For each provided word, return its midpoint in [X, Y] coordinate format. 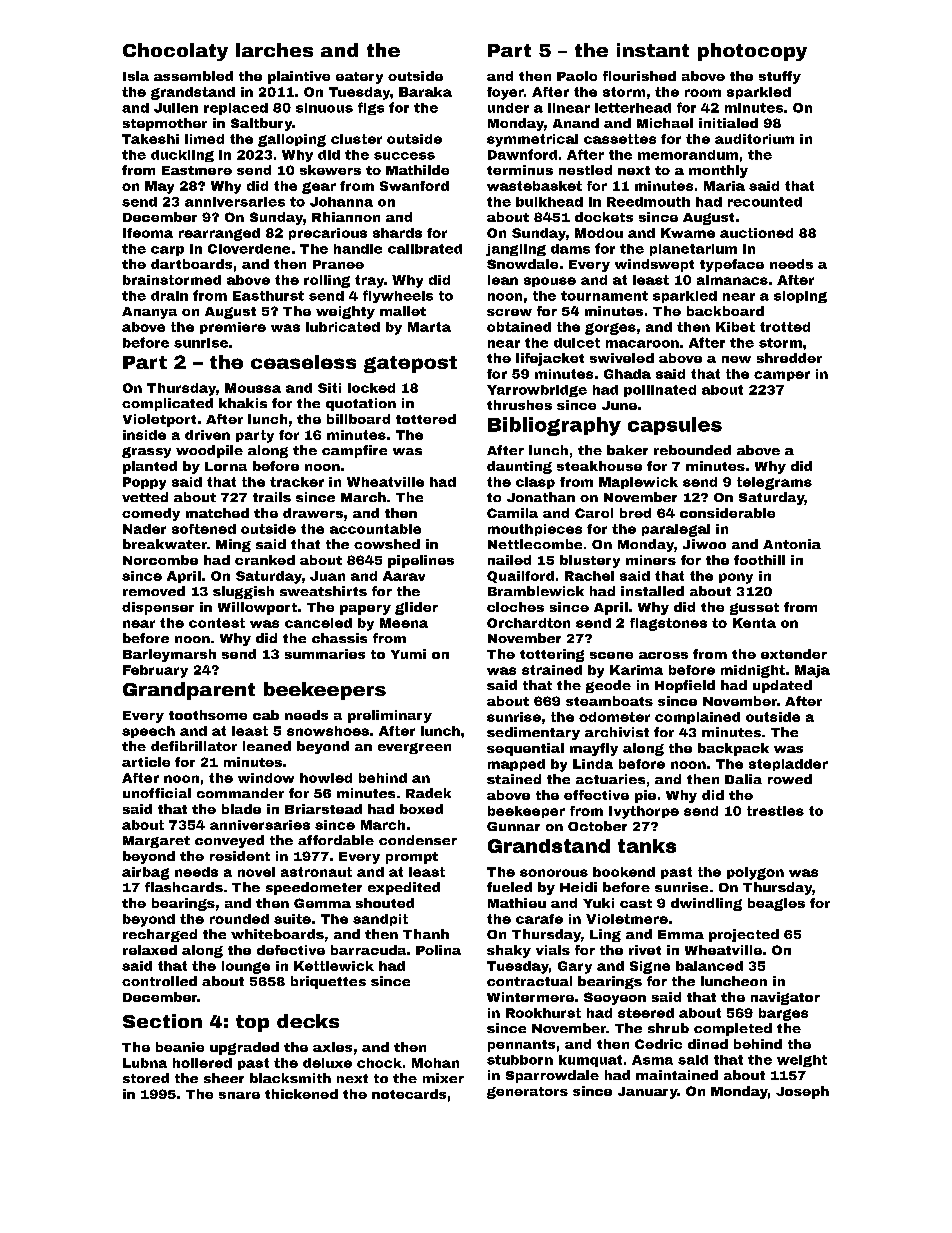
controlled [159, 981]
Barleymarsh [169, 655]
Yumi [408, 654]
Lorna [226, 466]
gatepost [410, 364]
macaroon [642, 344]
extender [794, 654]
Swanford [414, 186]
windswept [654, 265]
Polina [438, 950]
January [648, 1093]
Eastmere [197, 170]
